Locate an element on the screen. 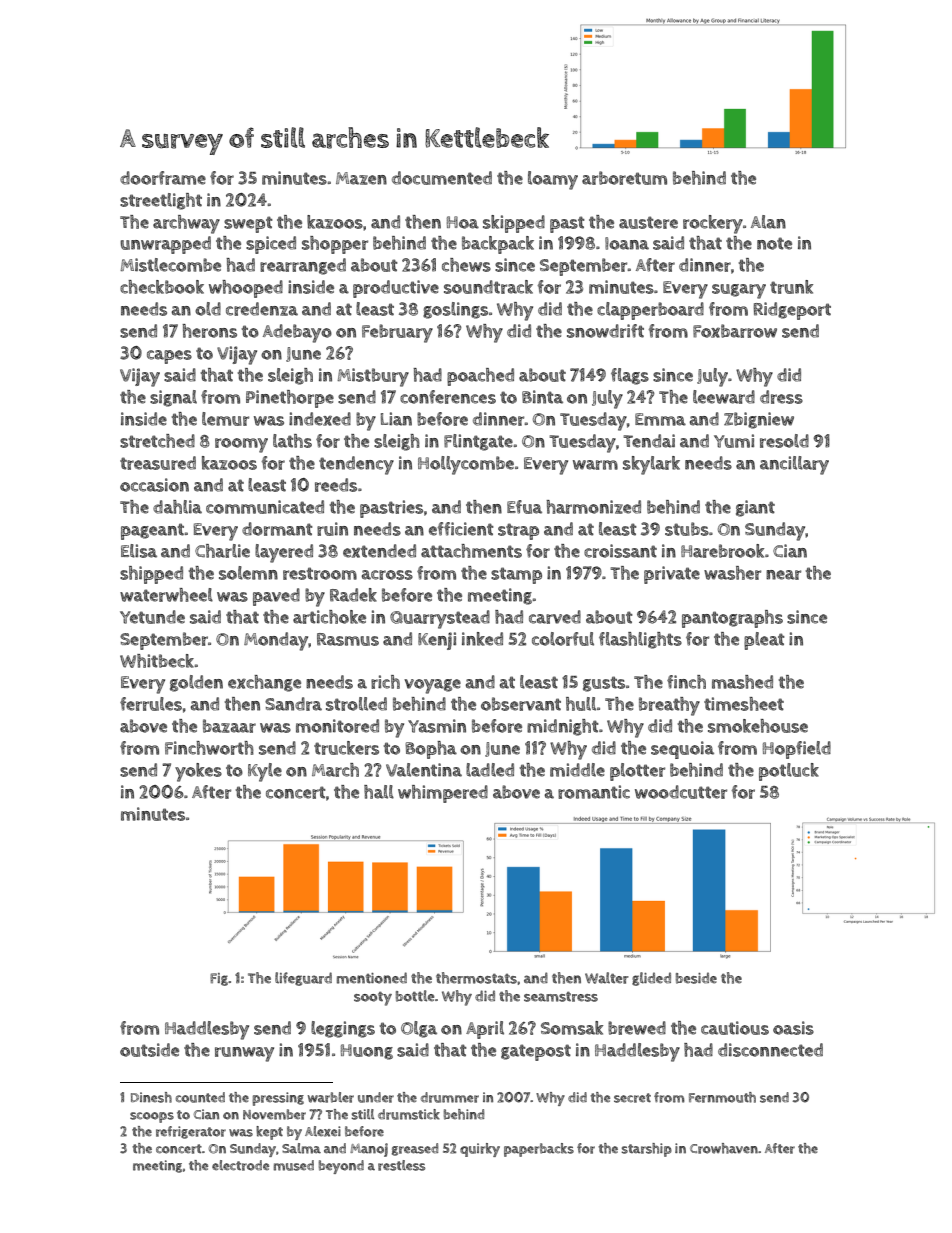 The height and width of the screenshot is (1233, 952). rich is located at coordinates (385, 682).
